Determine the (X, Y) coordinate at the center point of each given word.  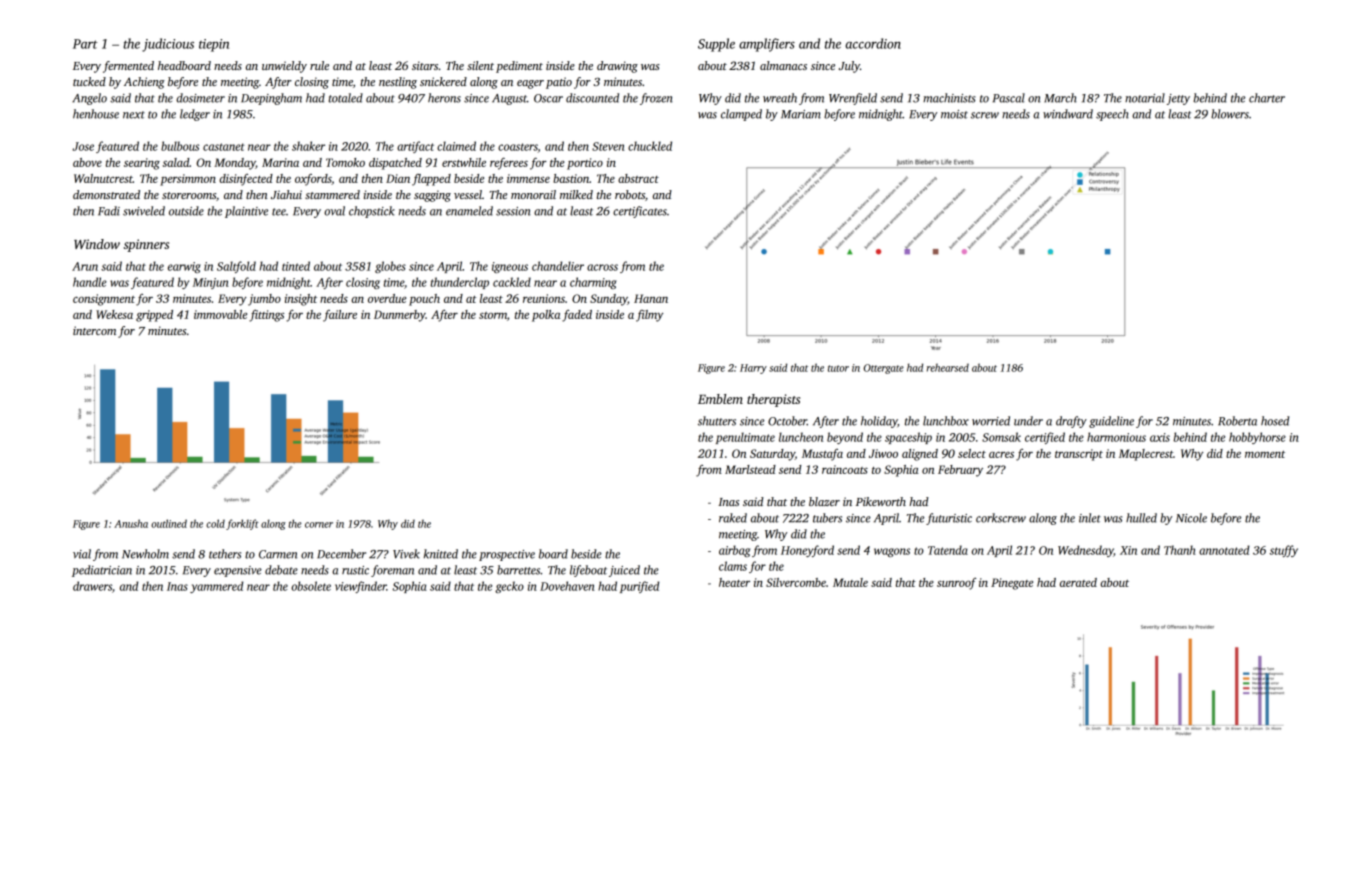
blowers (1230, 114)
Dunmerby (400, 316)
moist (954, 114)
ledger (195, 115)
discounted (592, 98)
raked (733, 518)
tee (279, 212)
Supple (716, 45)
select (972, 453)
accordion (873, 43)
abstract (638, 178)
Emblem (720, 399)
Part (85, 44)
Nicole (1191, 518)
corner (319, 525)
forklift (242, 524)
